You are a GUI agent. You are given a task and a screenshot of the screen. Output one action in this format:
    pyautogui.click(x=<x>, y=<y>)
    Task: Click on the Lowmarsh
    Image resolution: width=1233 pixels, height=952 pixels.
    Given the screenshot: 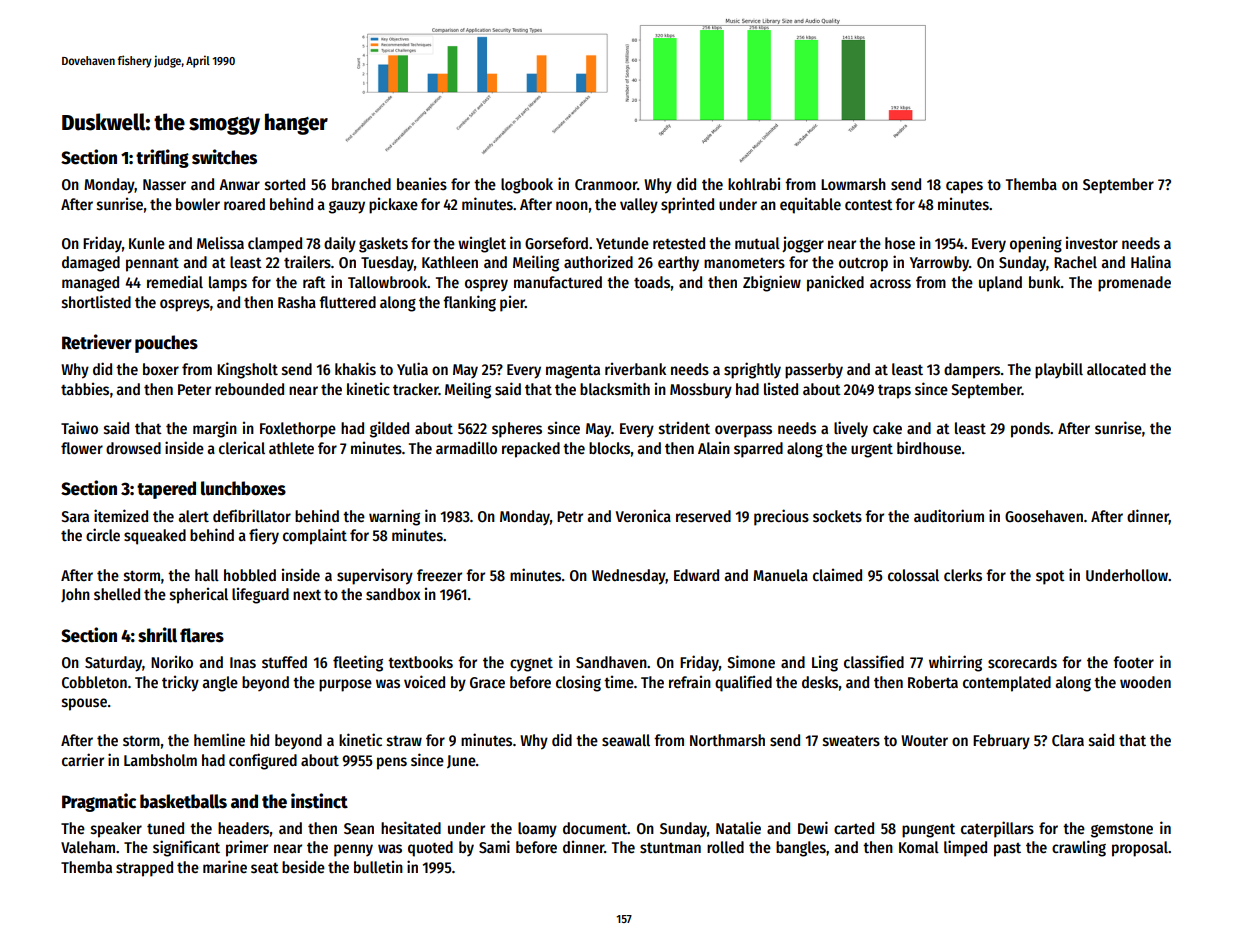 What is the action you would take?
    pyautogui.click(x=853, y=184)
